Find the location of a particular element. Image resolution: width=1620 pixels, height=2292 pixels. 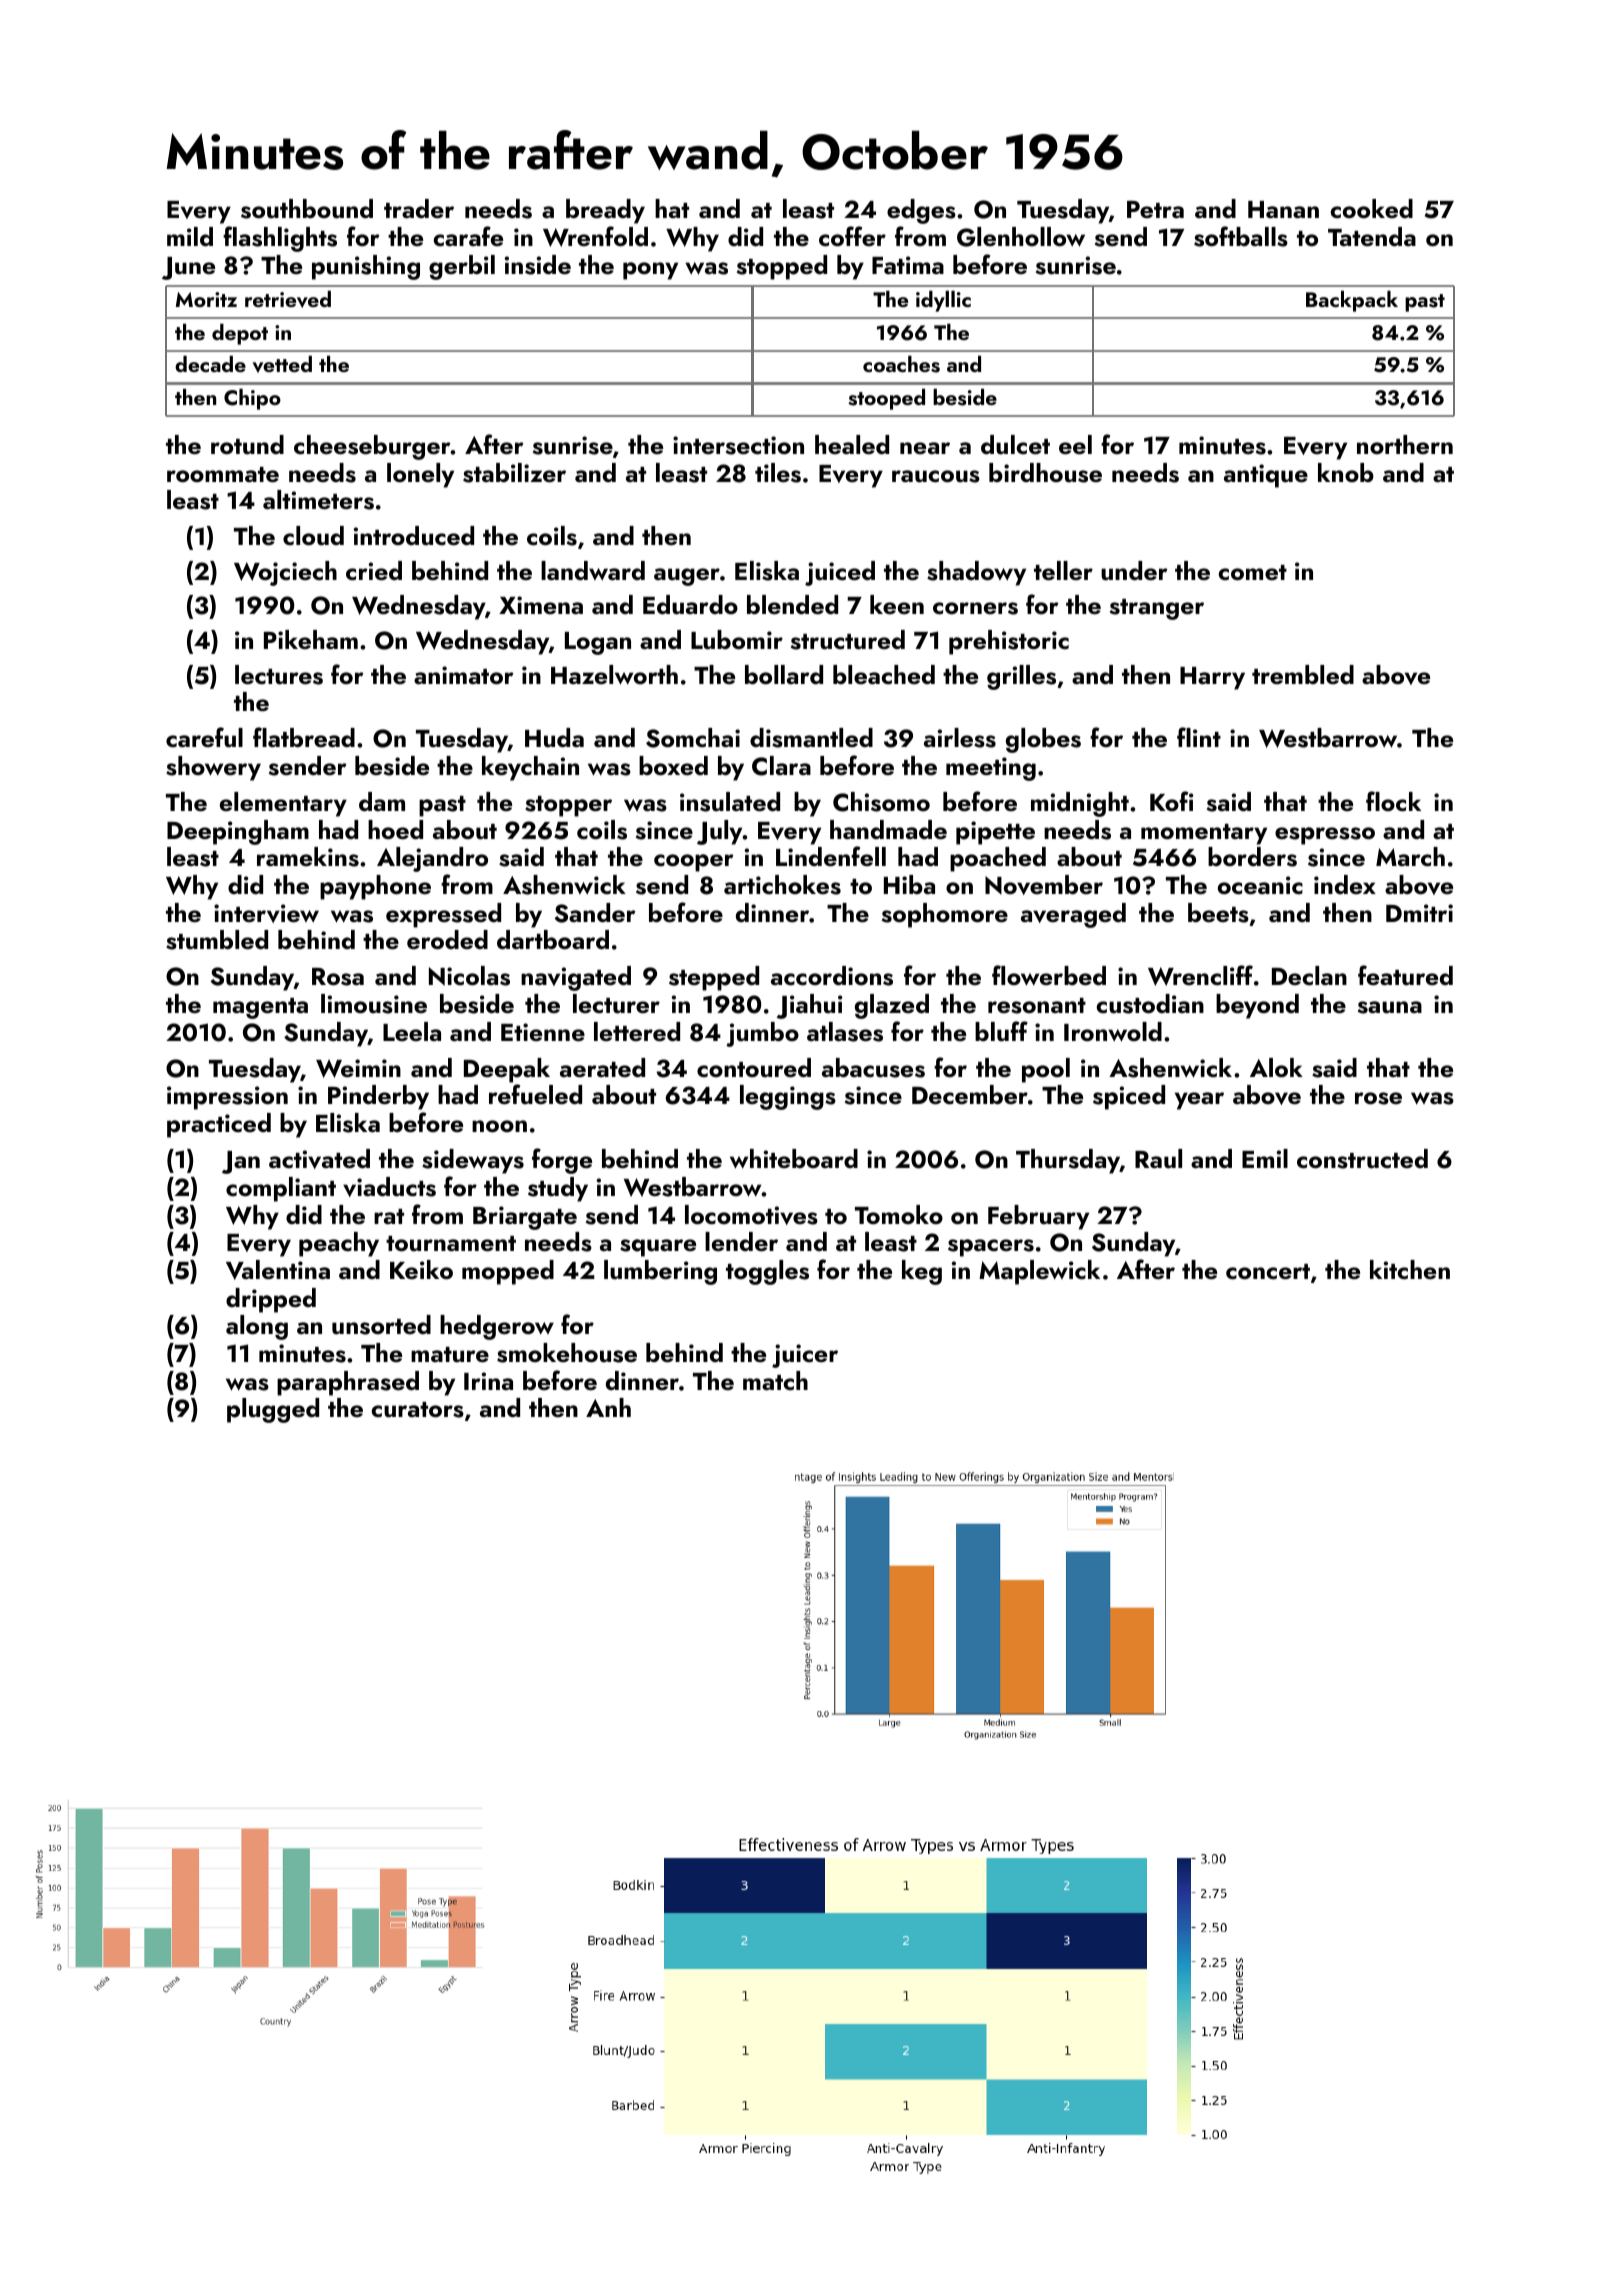

lectures is located at coordinates (279, 675).
